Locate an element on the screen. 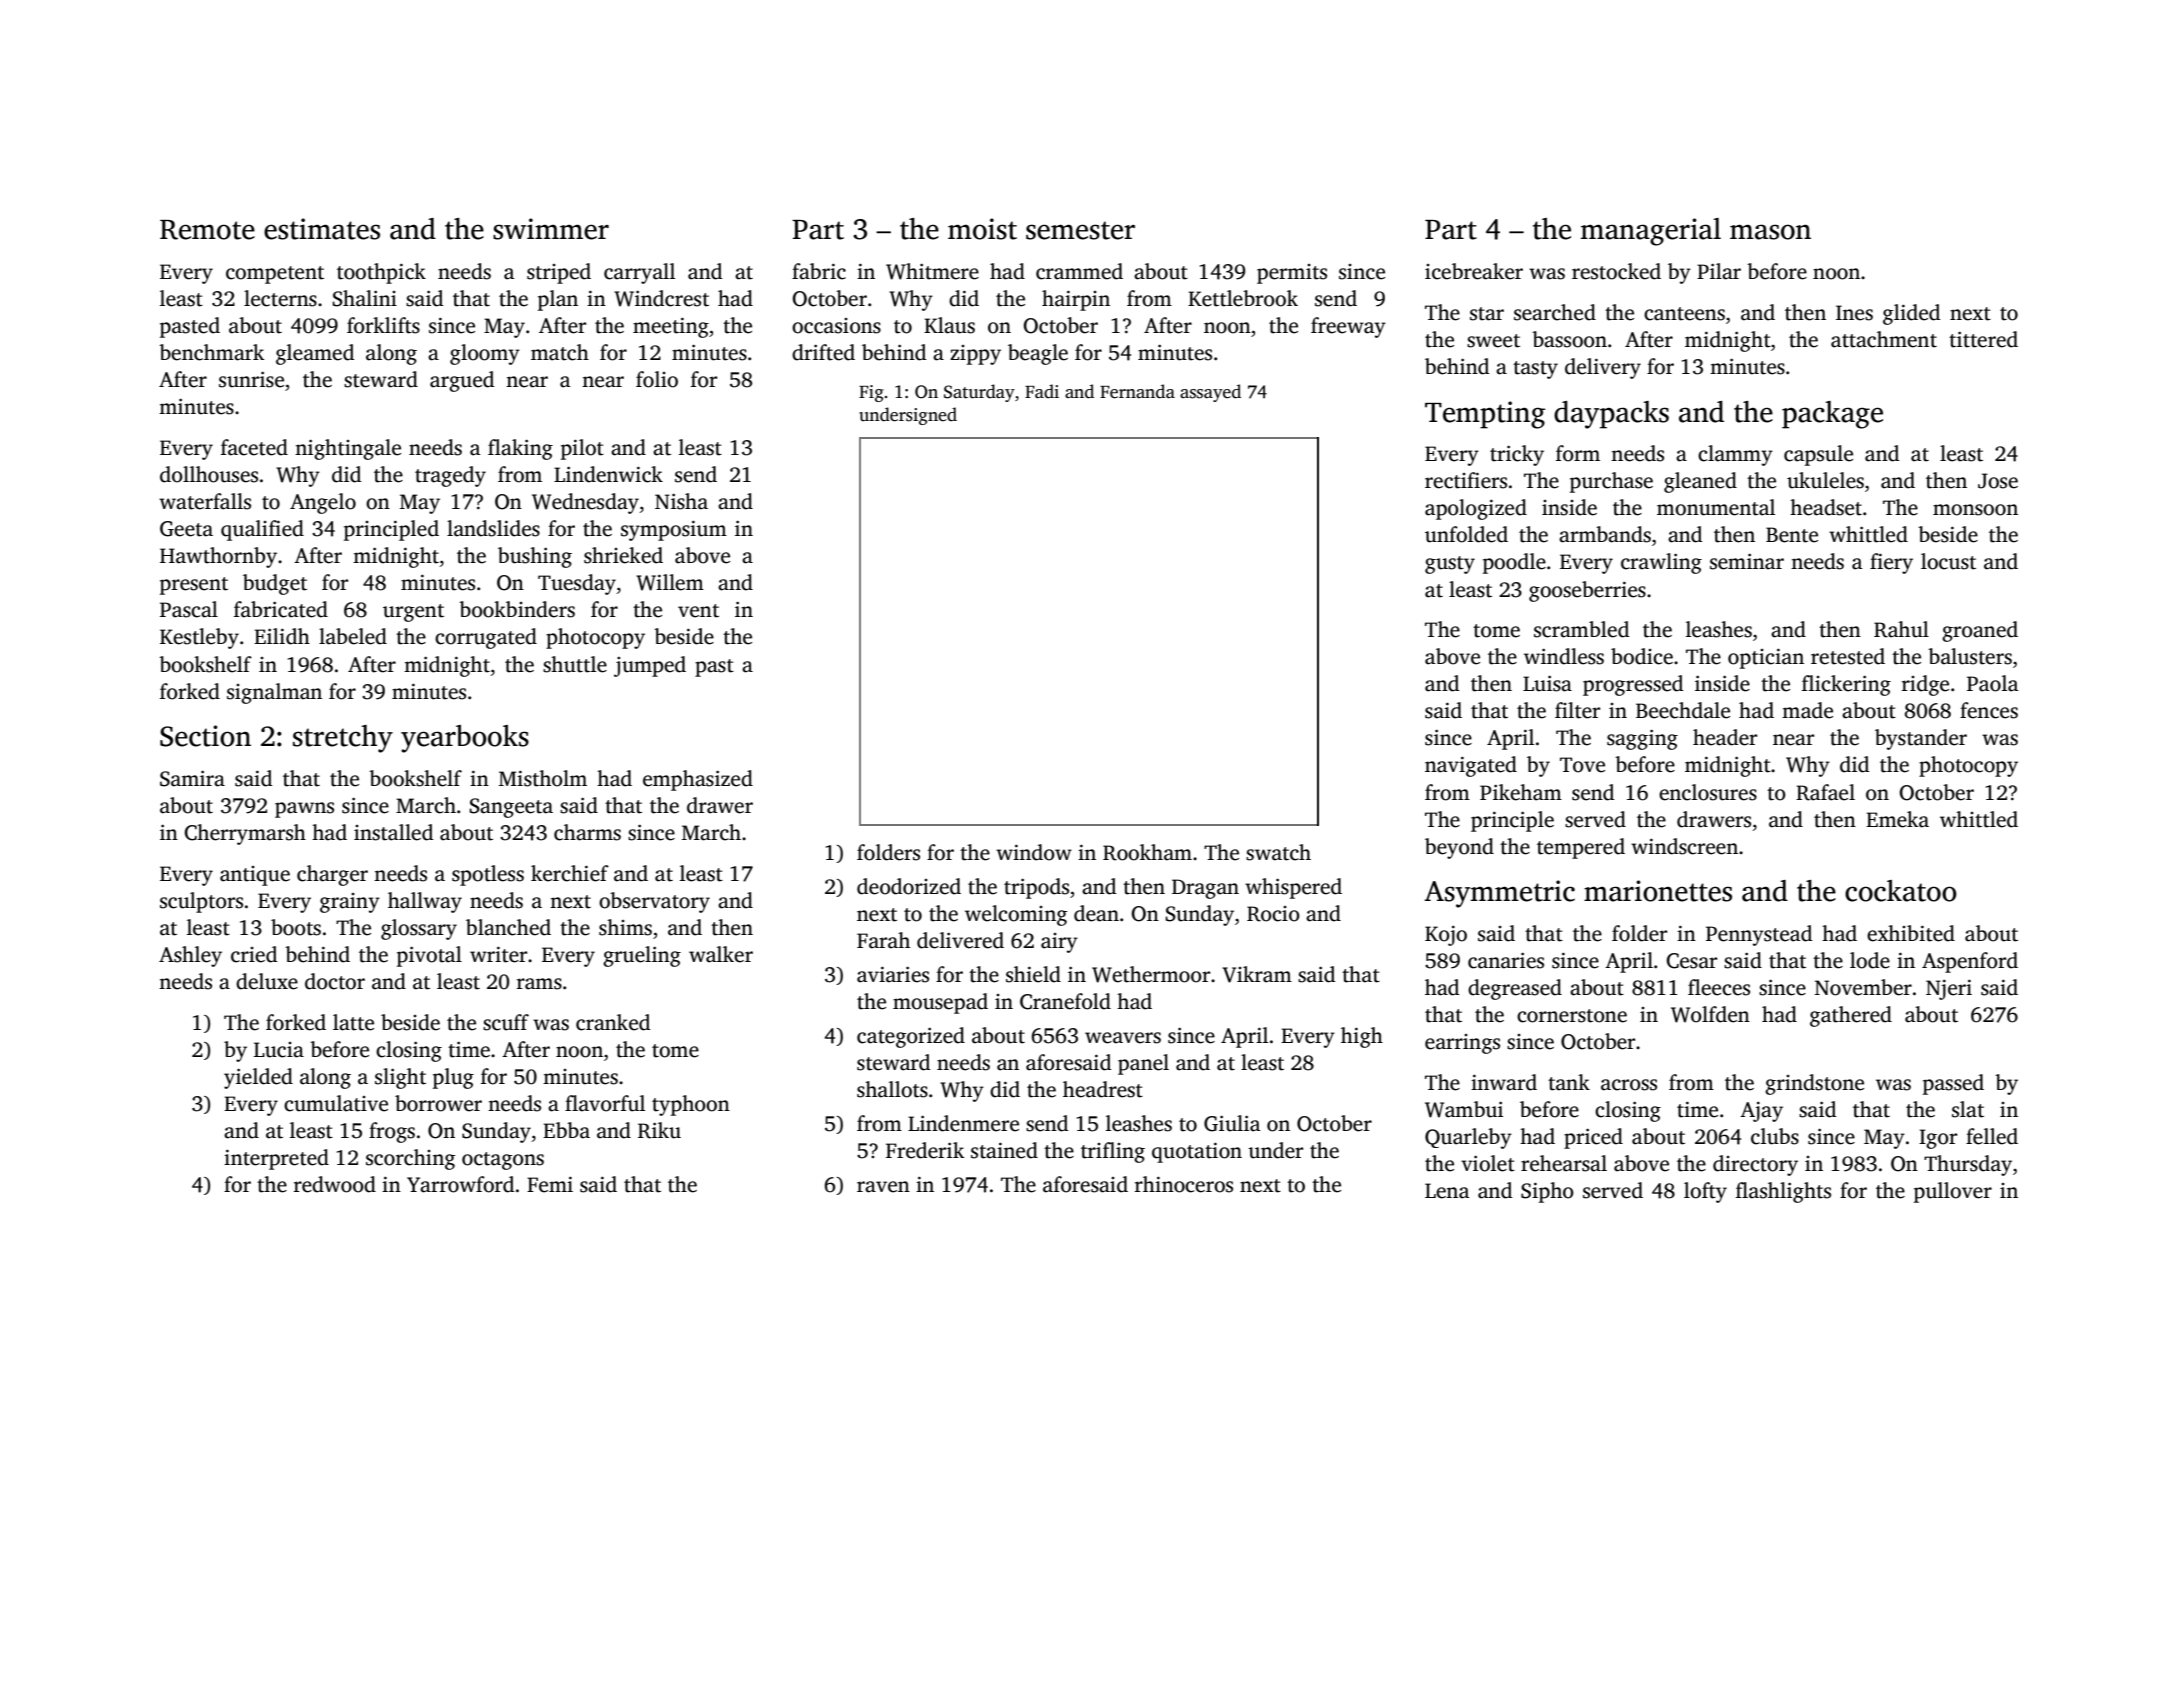 This screenshot has height=1683, width=2178. monumental is located at coordinates (1716, 507).
